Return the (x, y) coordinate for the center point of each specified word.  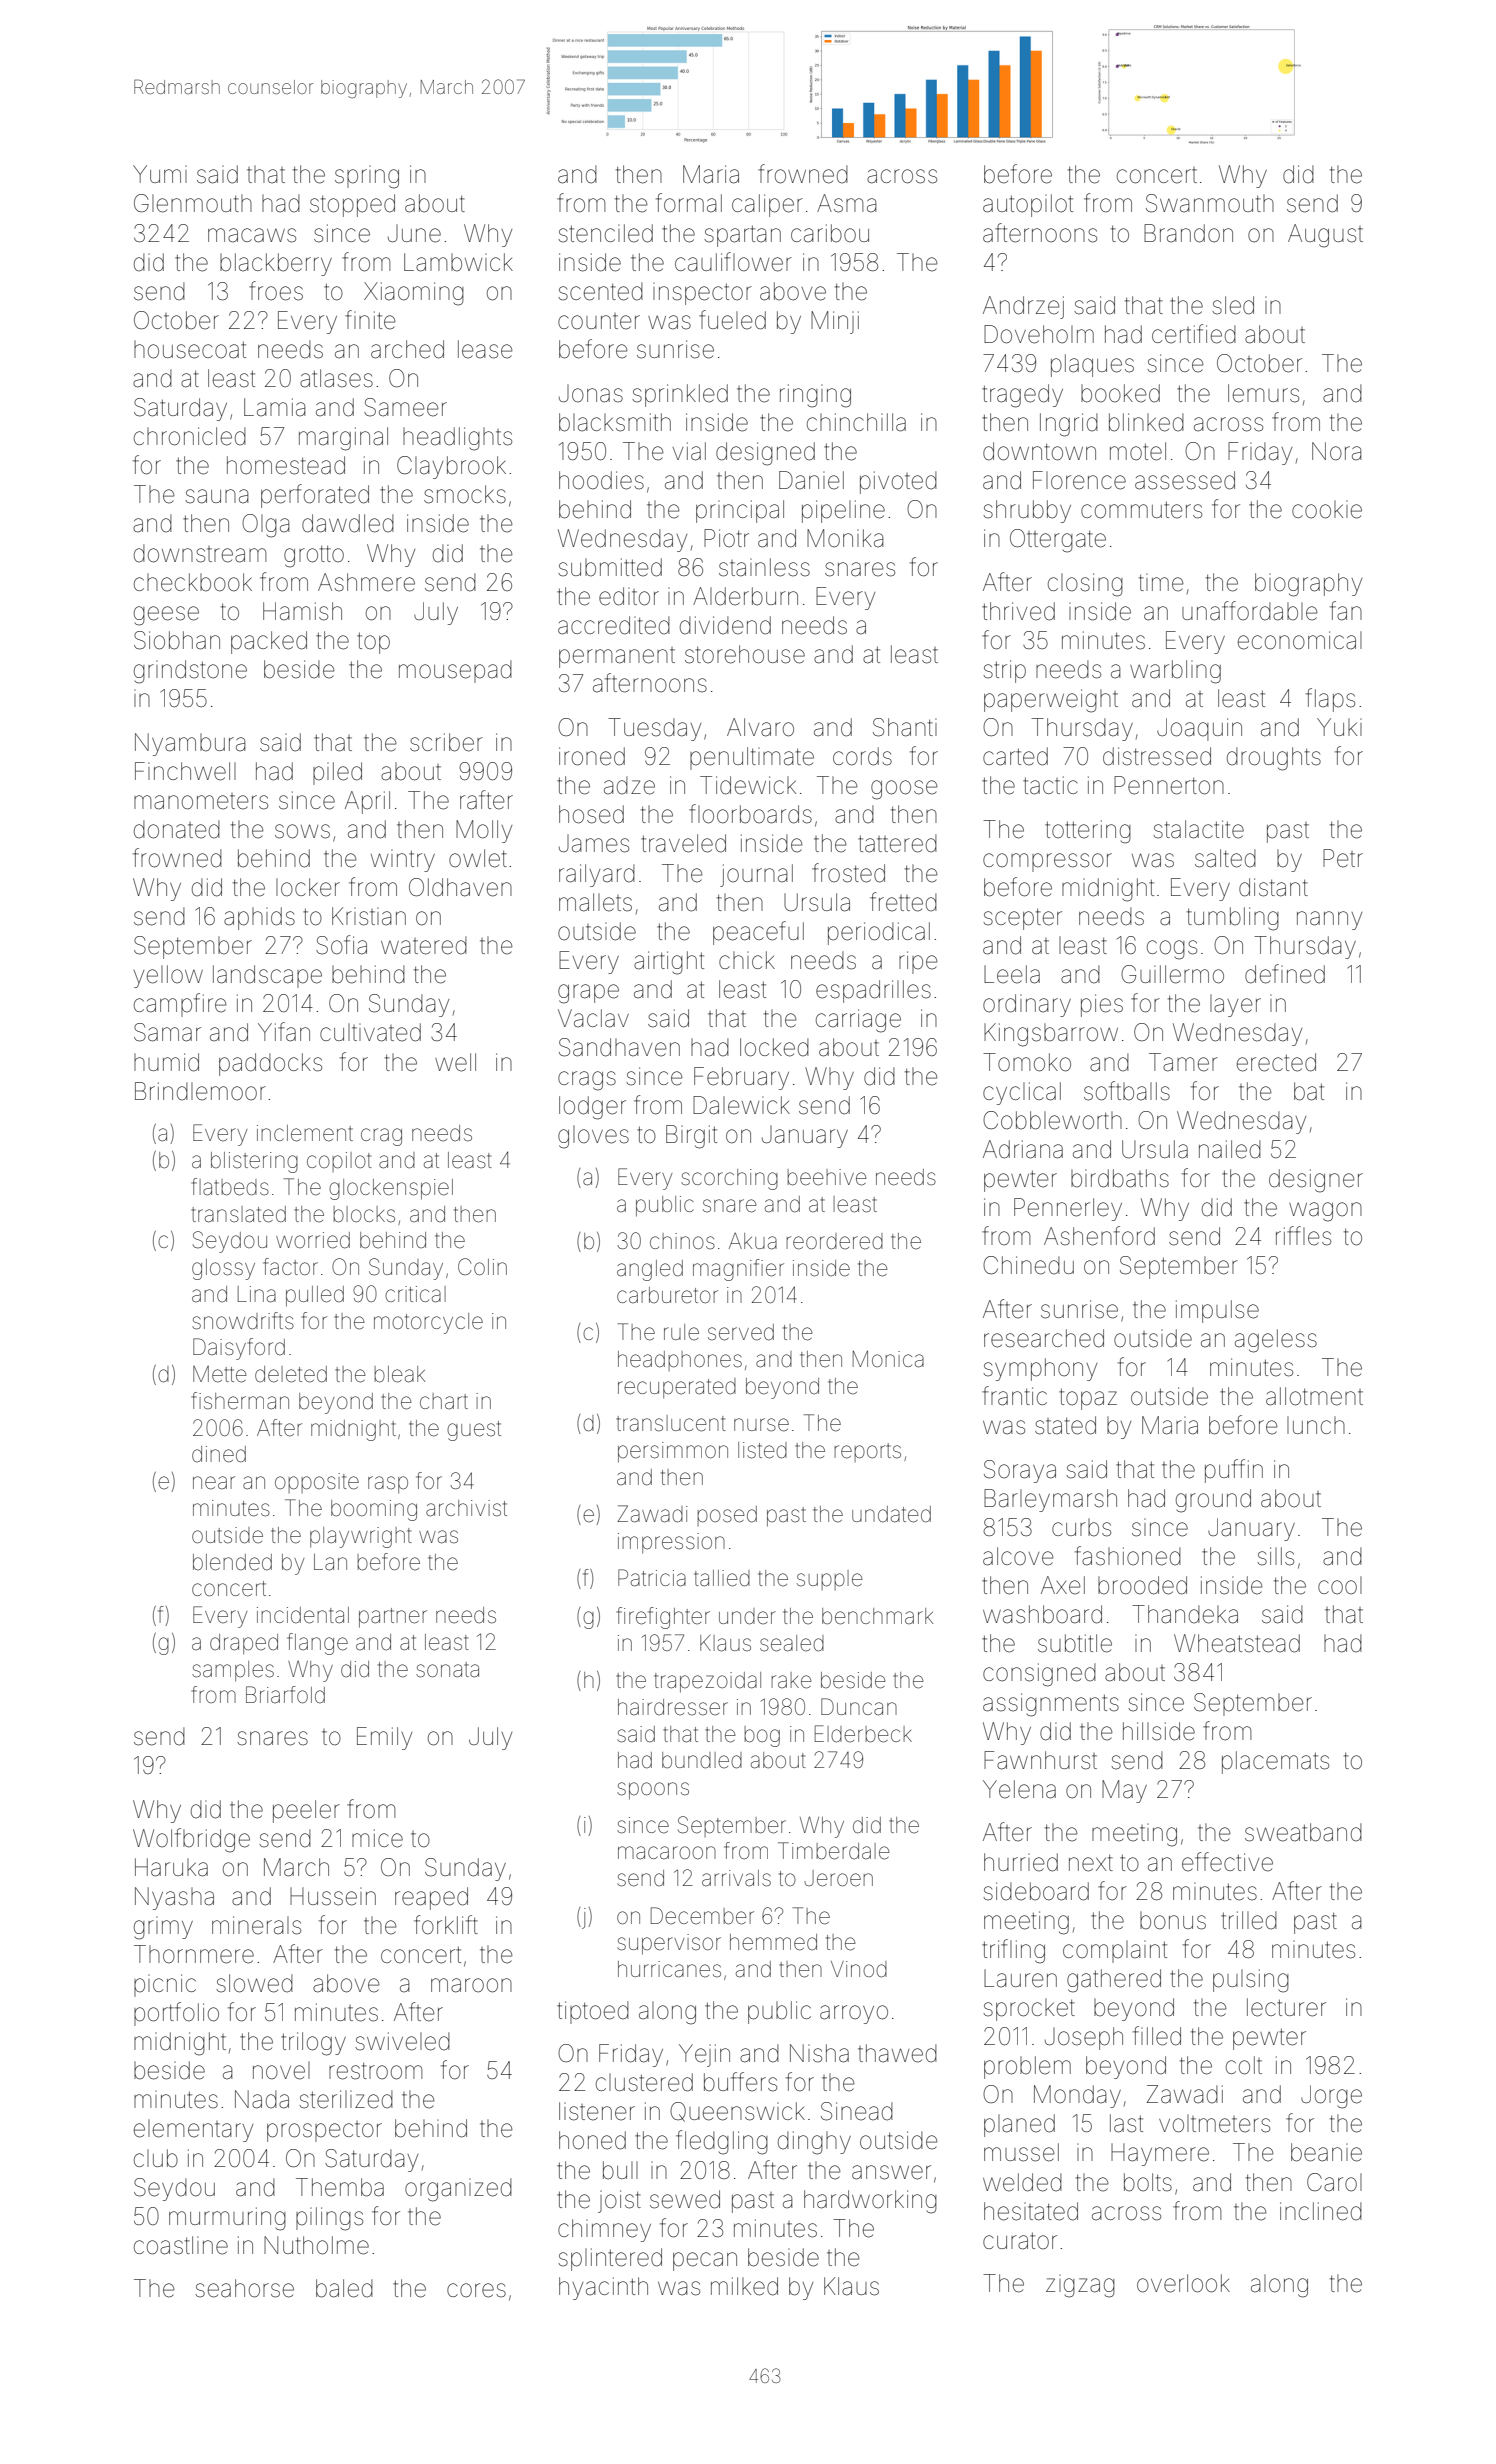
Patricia (652, 1578)
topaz (1088, 1399)
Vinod (859, 1969)
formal (689, 203)
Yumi (160, 174)
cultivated (370, 1032)
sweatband (1303, 1832)
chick (747, 960)
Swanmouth (1210, 203)
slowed (254, 1983)
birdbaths (1120, 1178)
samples (233, 1671)
